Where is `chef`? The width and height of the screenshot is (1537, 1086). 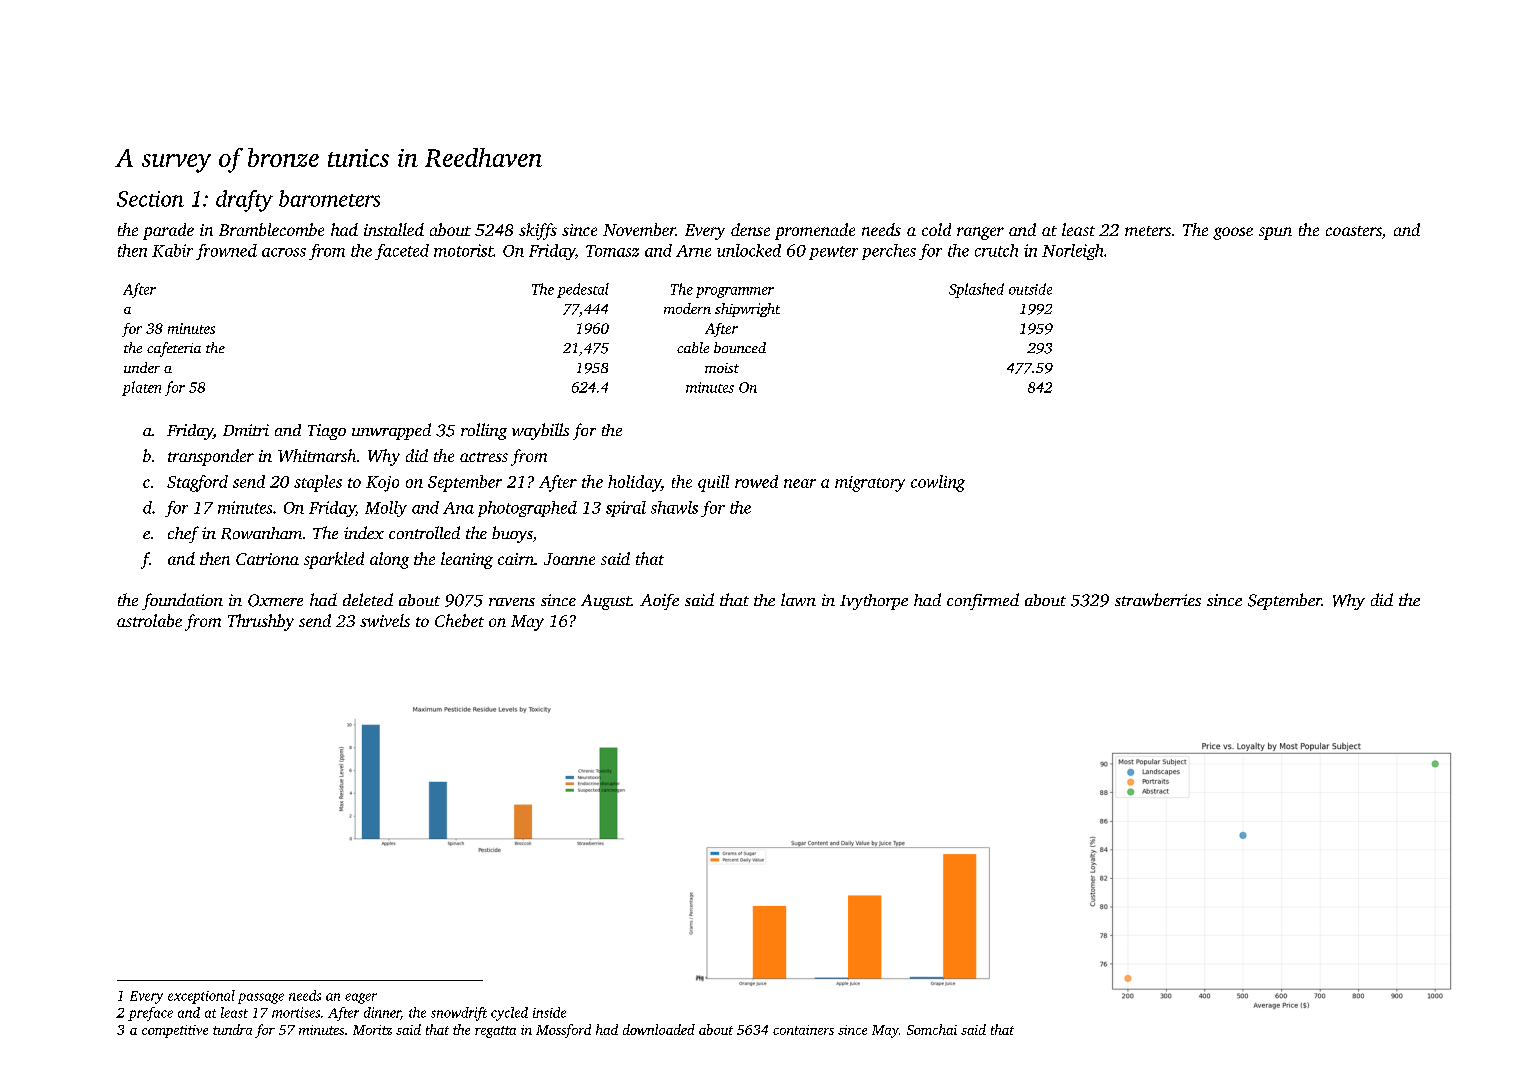 chef is located at coordinates (183, 534).
